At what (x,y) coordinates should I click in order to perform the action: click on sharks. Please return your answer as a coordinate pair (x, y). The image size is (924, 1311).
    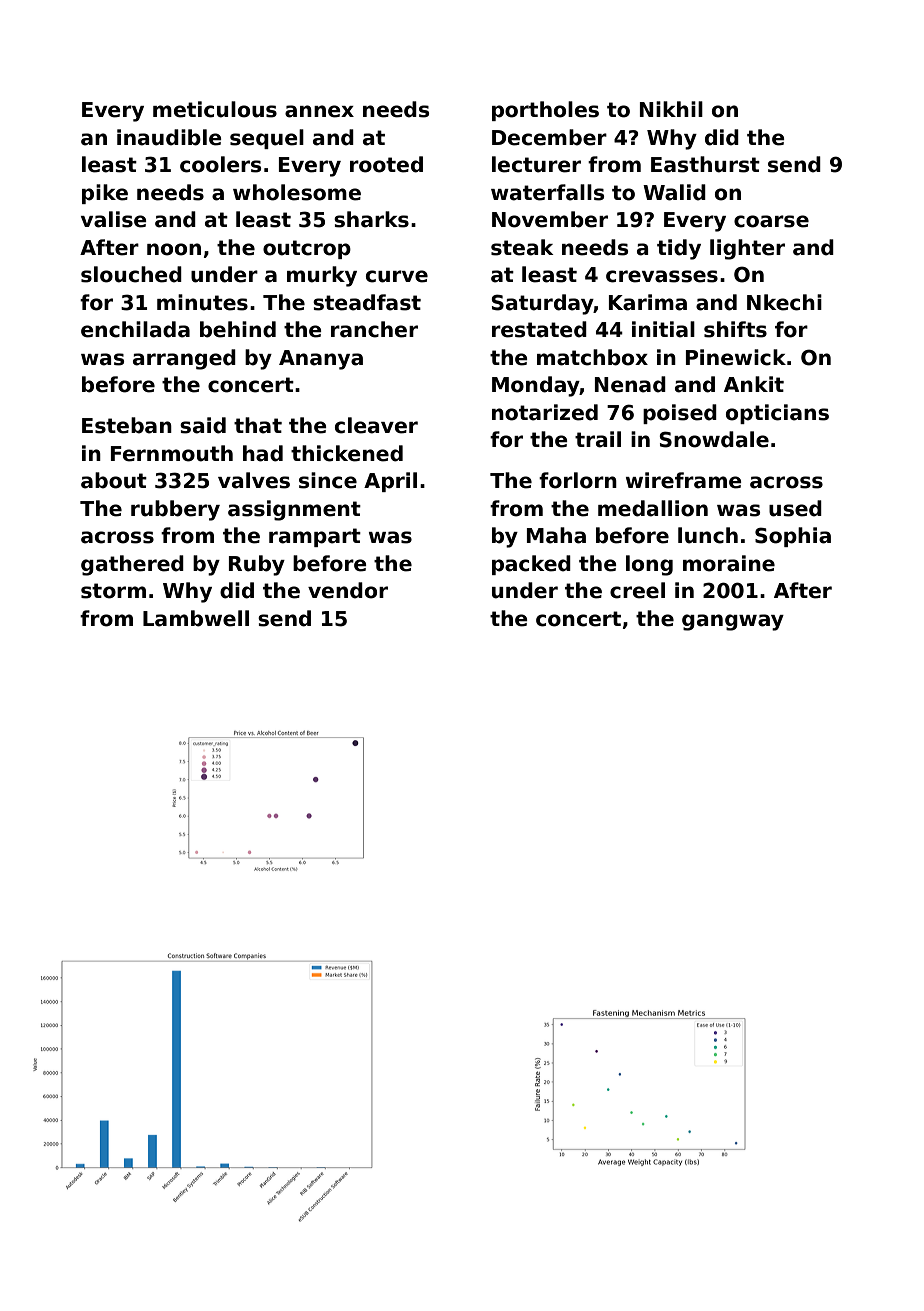
    Looking at the image, I should click on (371, 219).
